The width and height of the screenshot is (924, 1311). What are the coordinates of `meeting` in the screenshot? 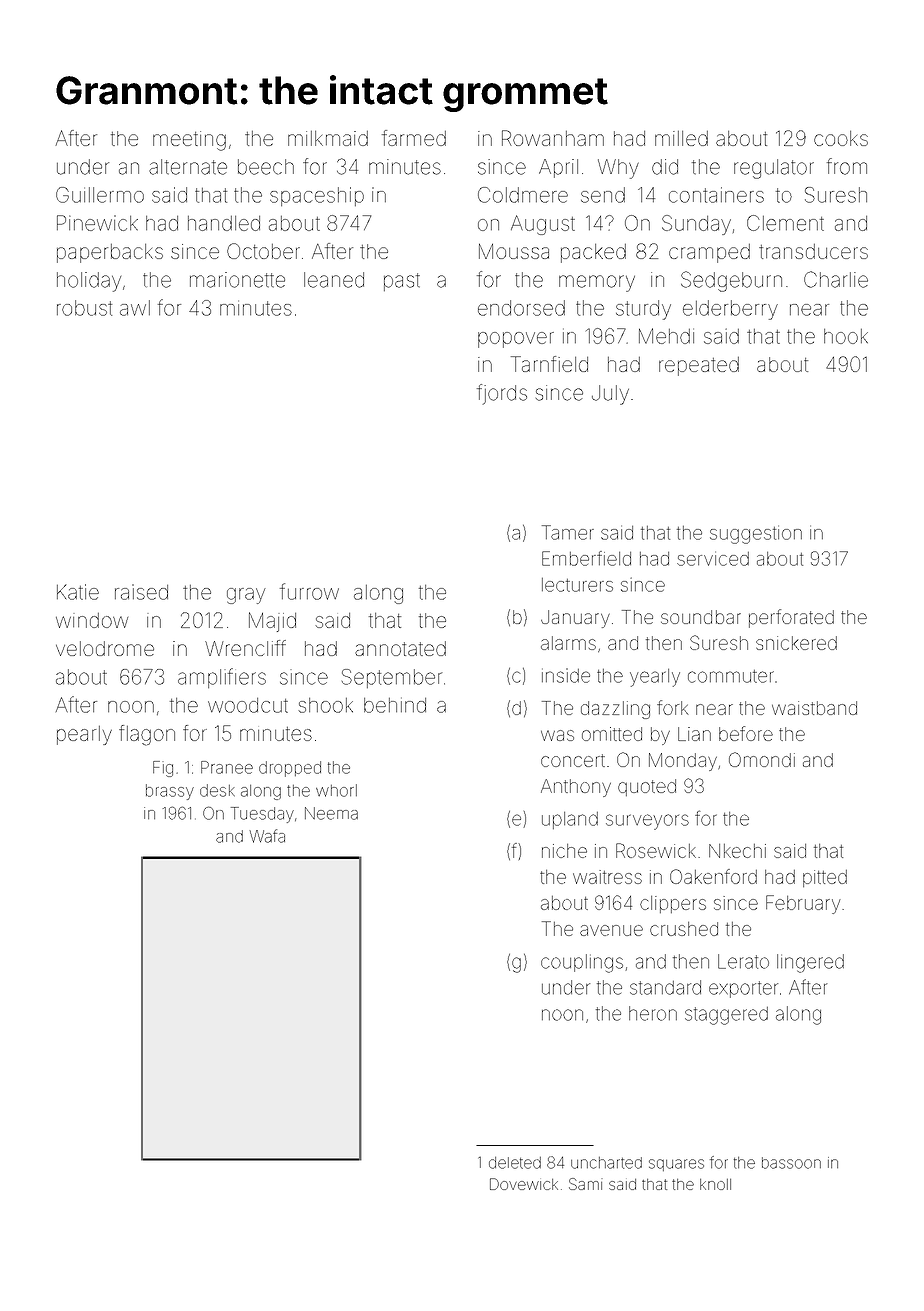 It's located at (189, 141).
